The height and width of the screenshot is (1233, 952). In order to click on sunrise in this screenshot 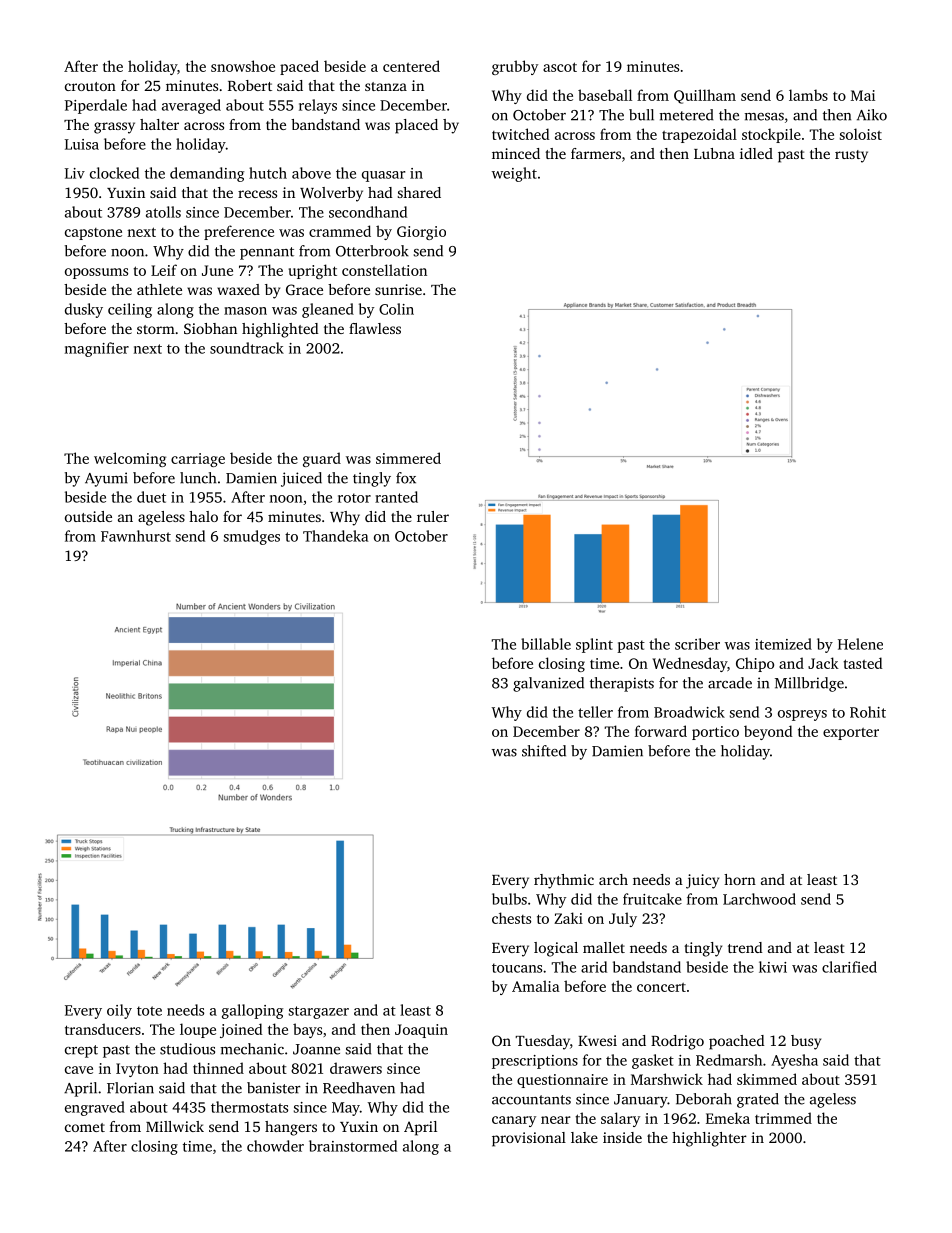, I will do `click(398, 289)`.
